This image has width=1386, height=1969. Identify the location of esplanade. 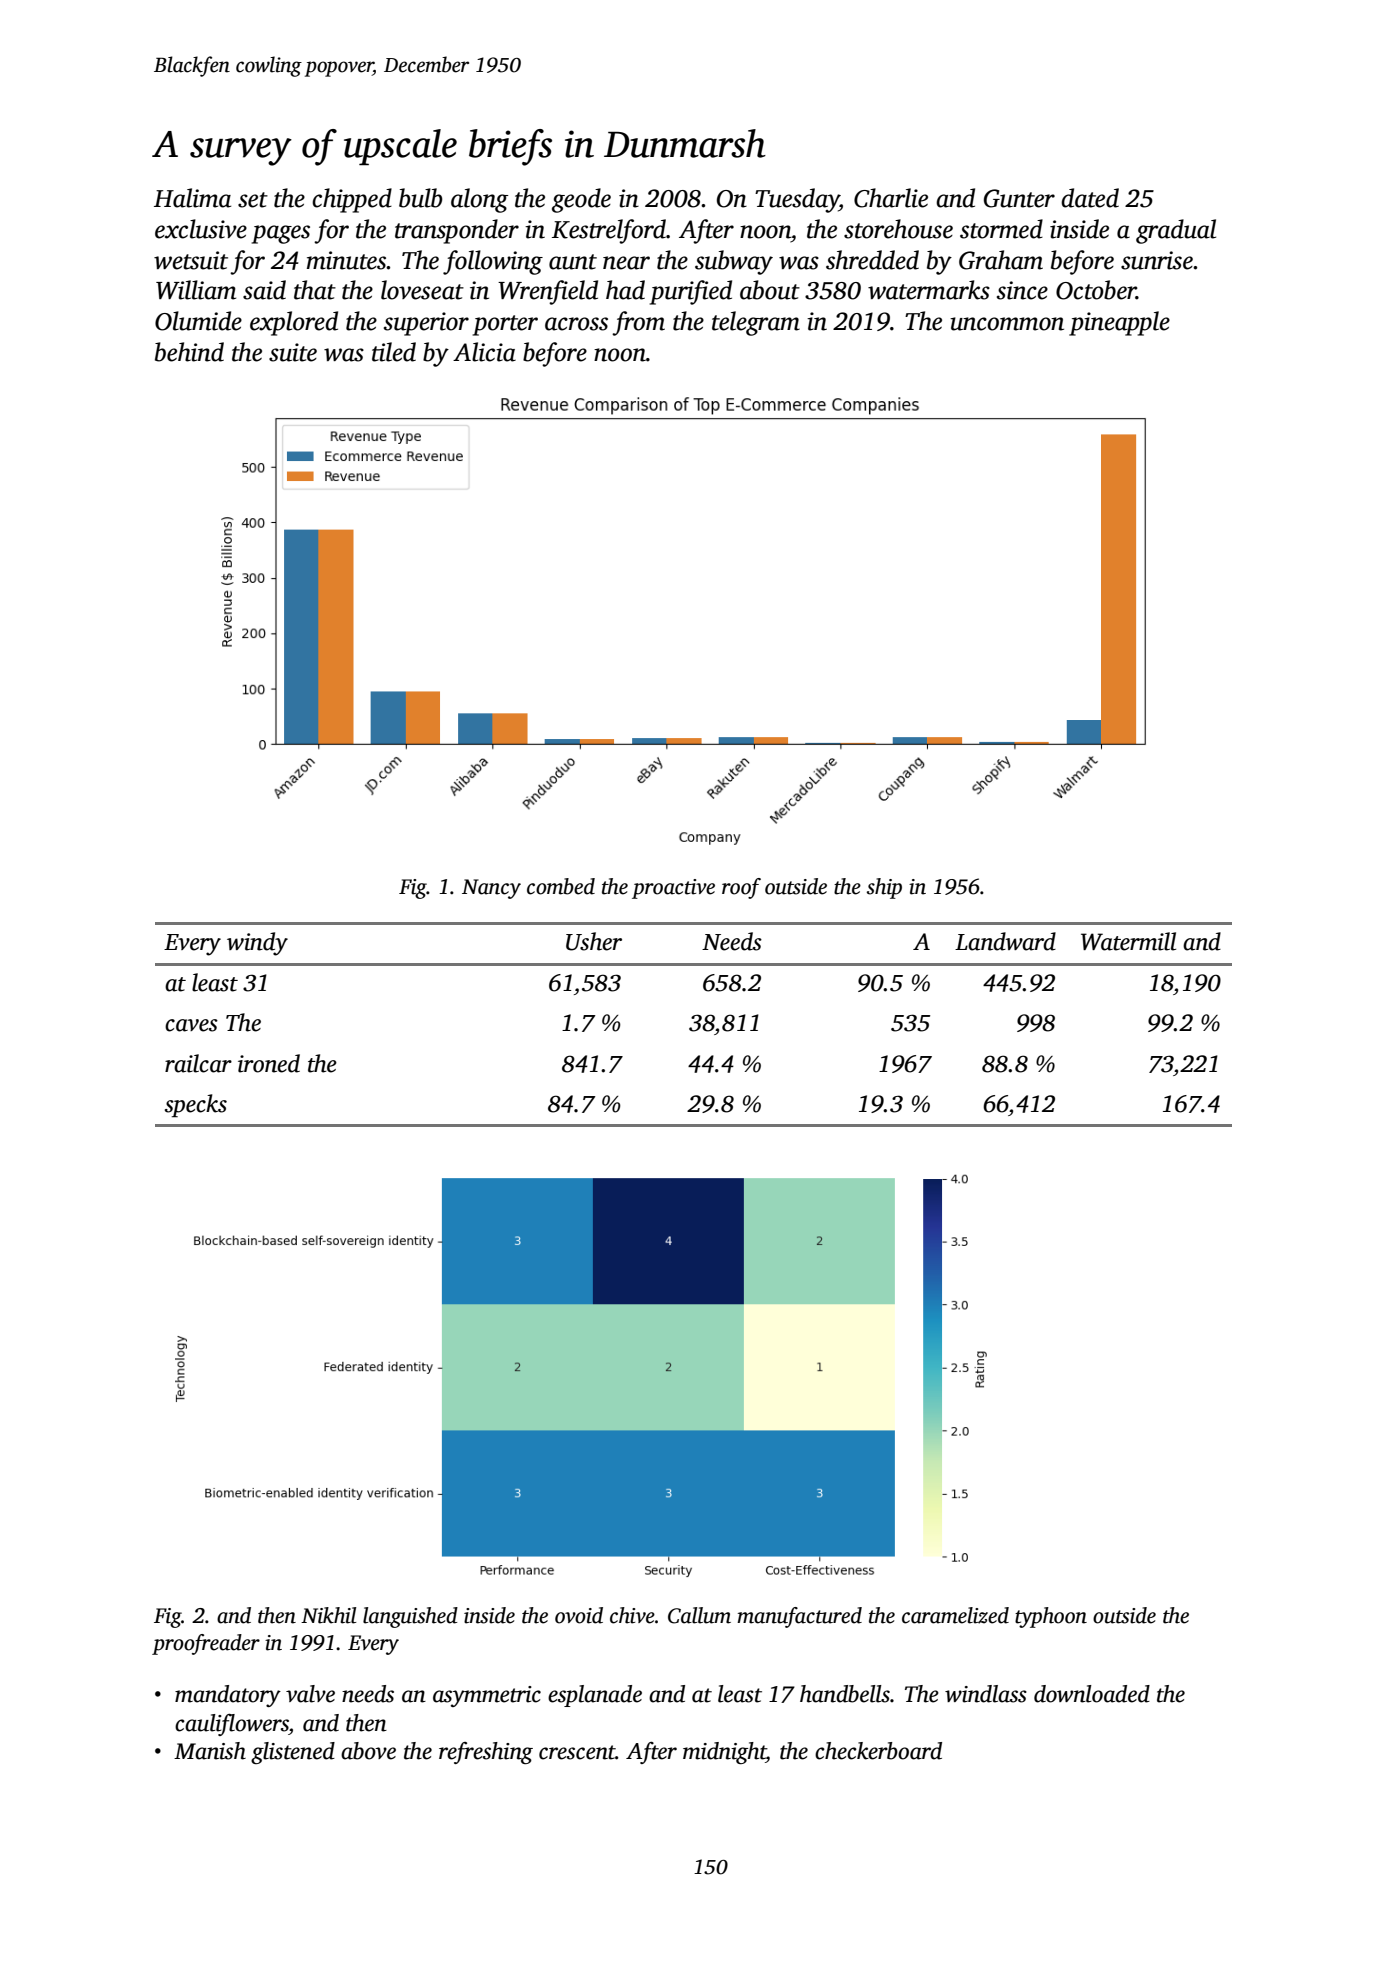
(595, 1696).
